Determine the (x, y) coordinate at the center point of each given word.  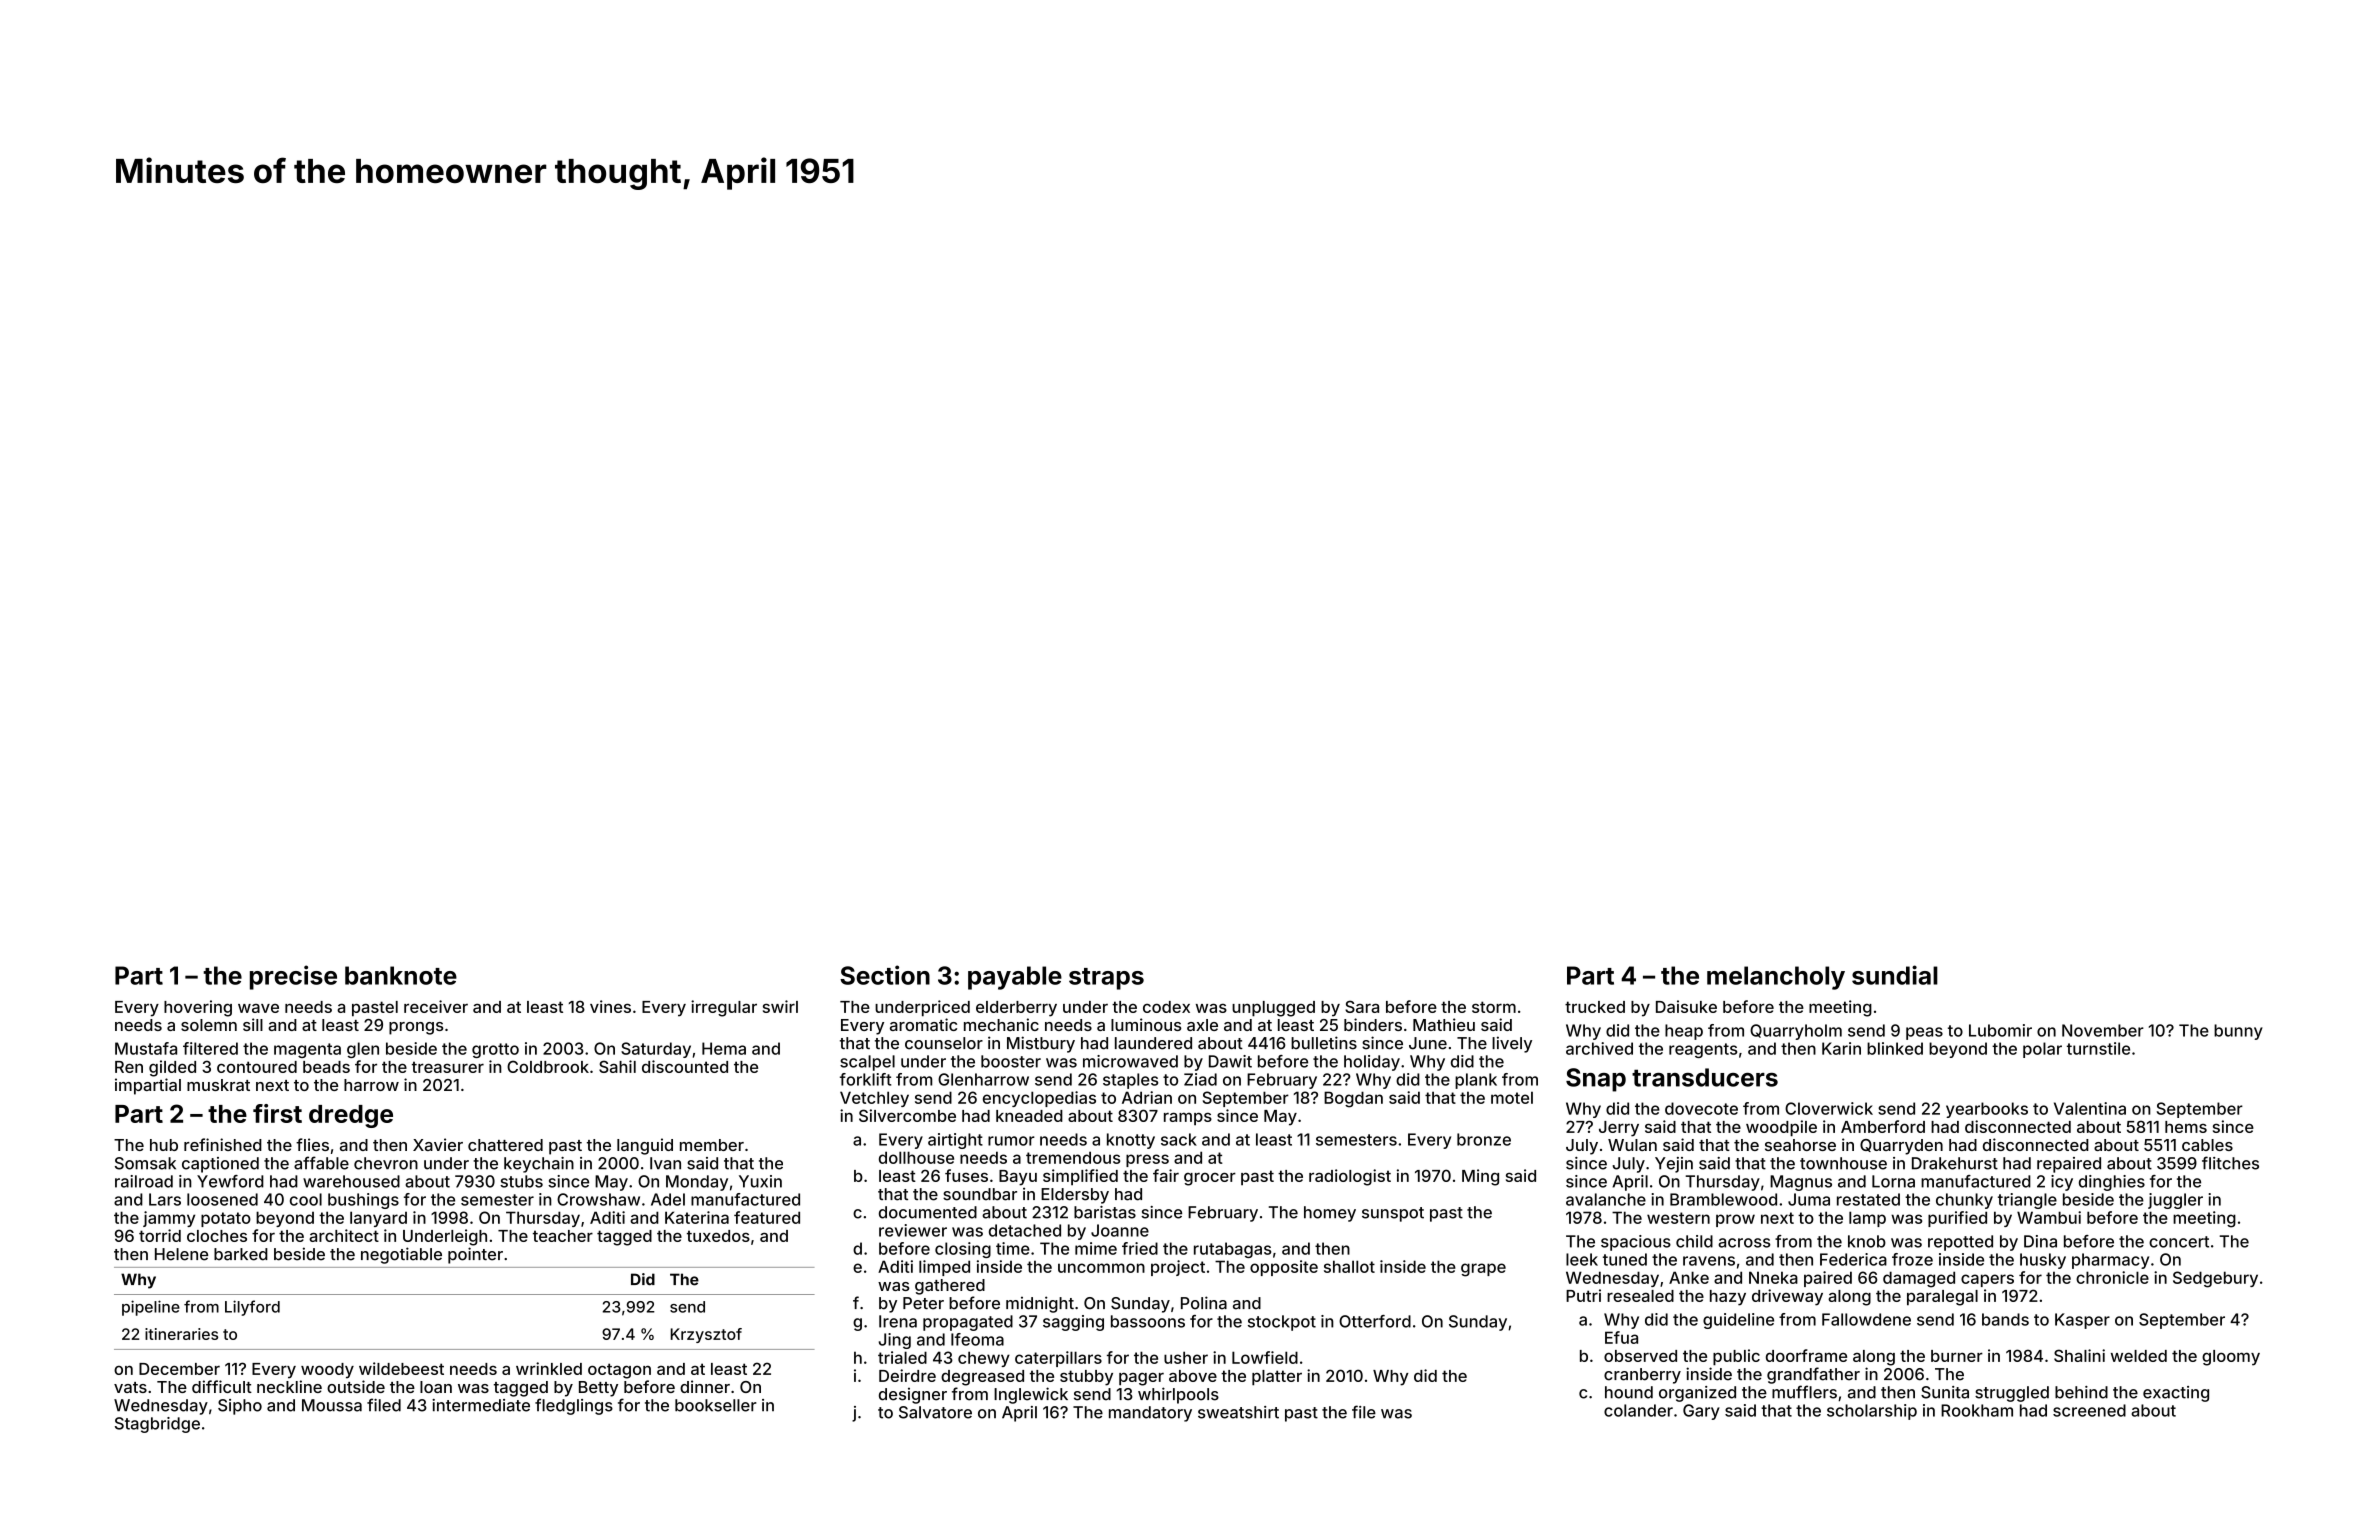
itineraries (181, 1334)
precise (293, 977)
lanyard (378, 1219)
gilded (172, 1068)
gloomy (2231, 1358)
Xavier (438, 1144)
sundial (1895, 975)
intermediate (481, 1405)
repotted (1960, 1243)
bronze (1484, 1139)
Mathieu (1444, 1024)
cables (2207, 1145)
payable (1015, 978)
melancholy (1776, 978)
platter (1277, 1378)
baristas (1105, 1212)
